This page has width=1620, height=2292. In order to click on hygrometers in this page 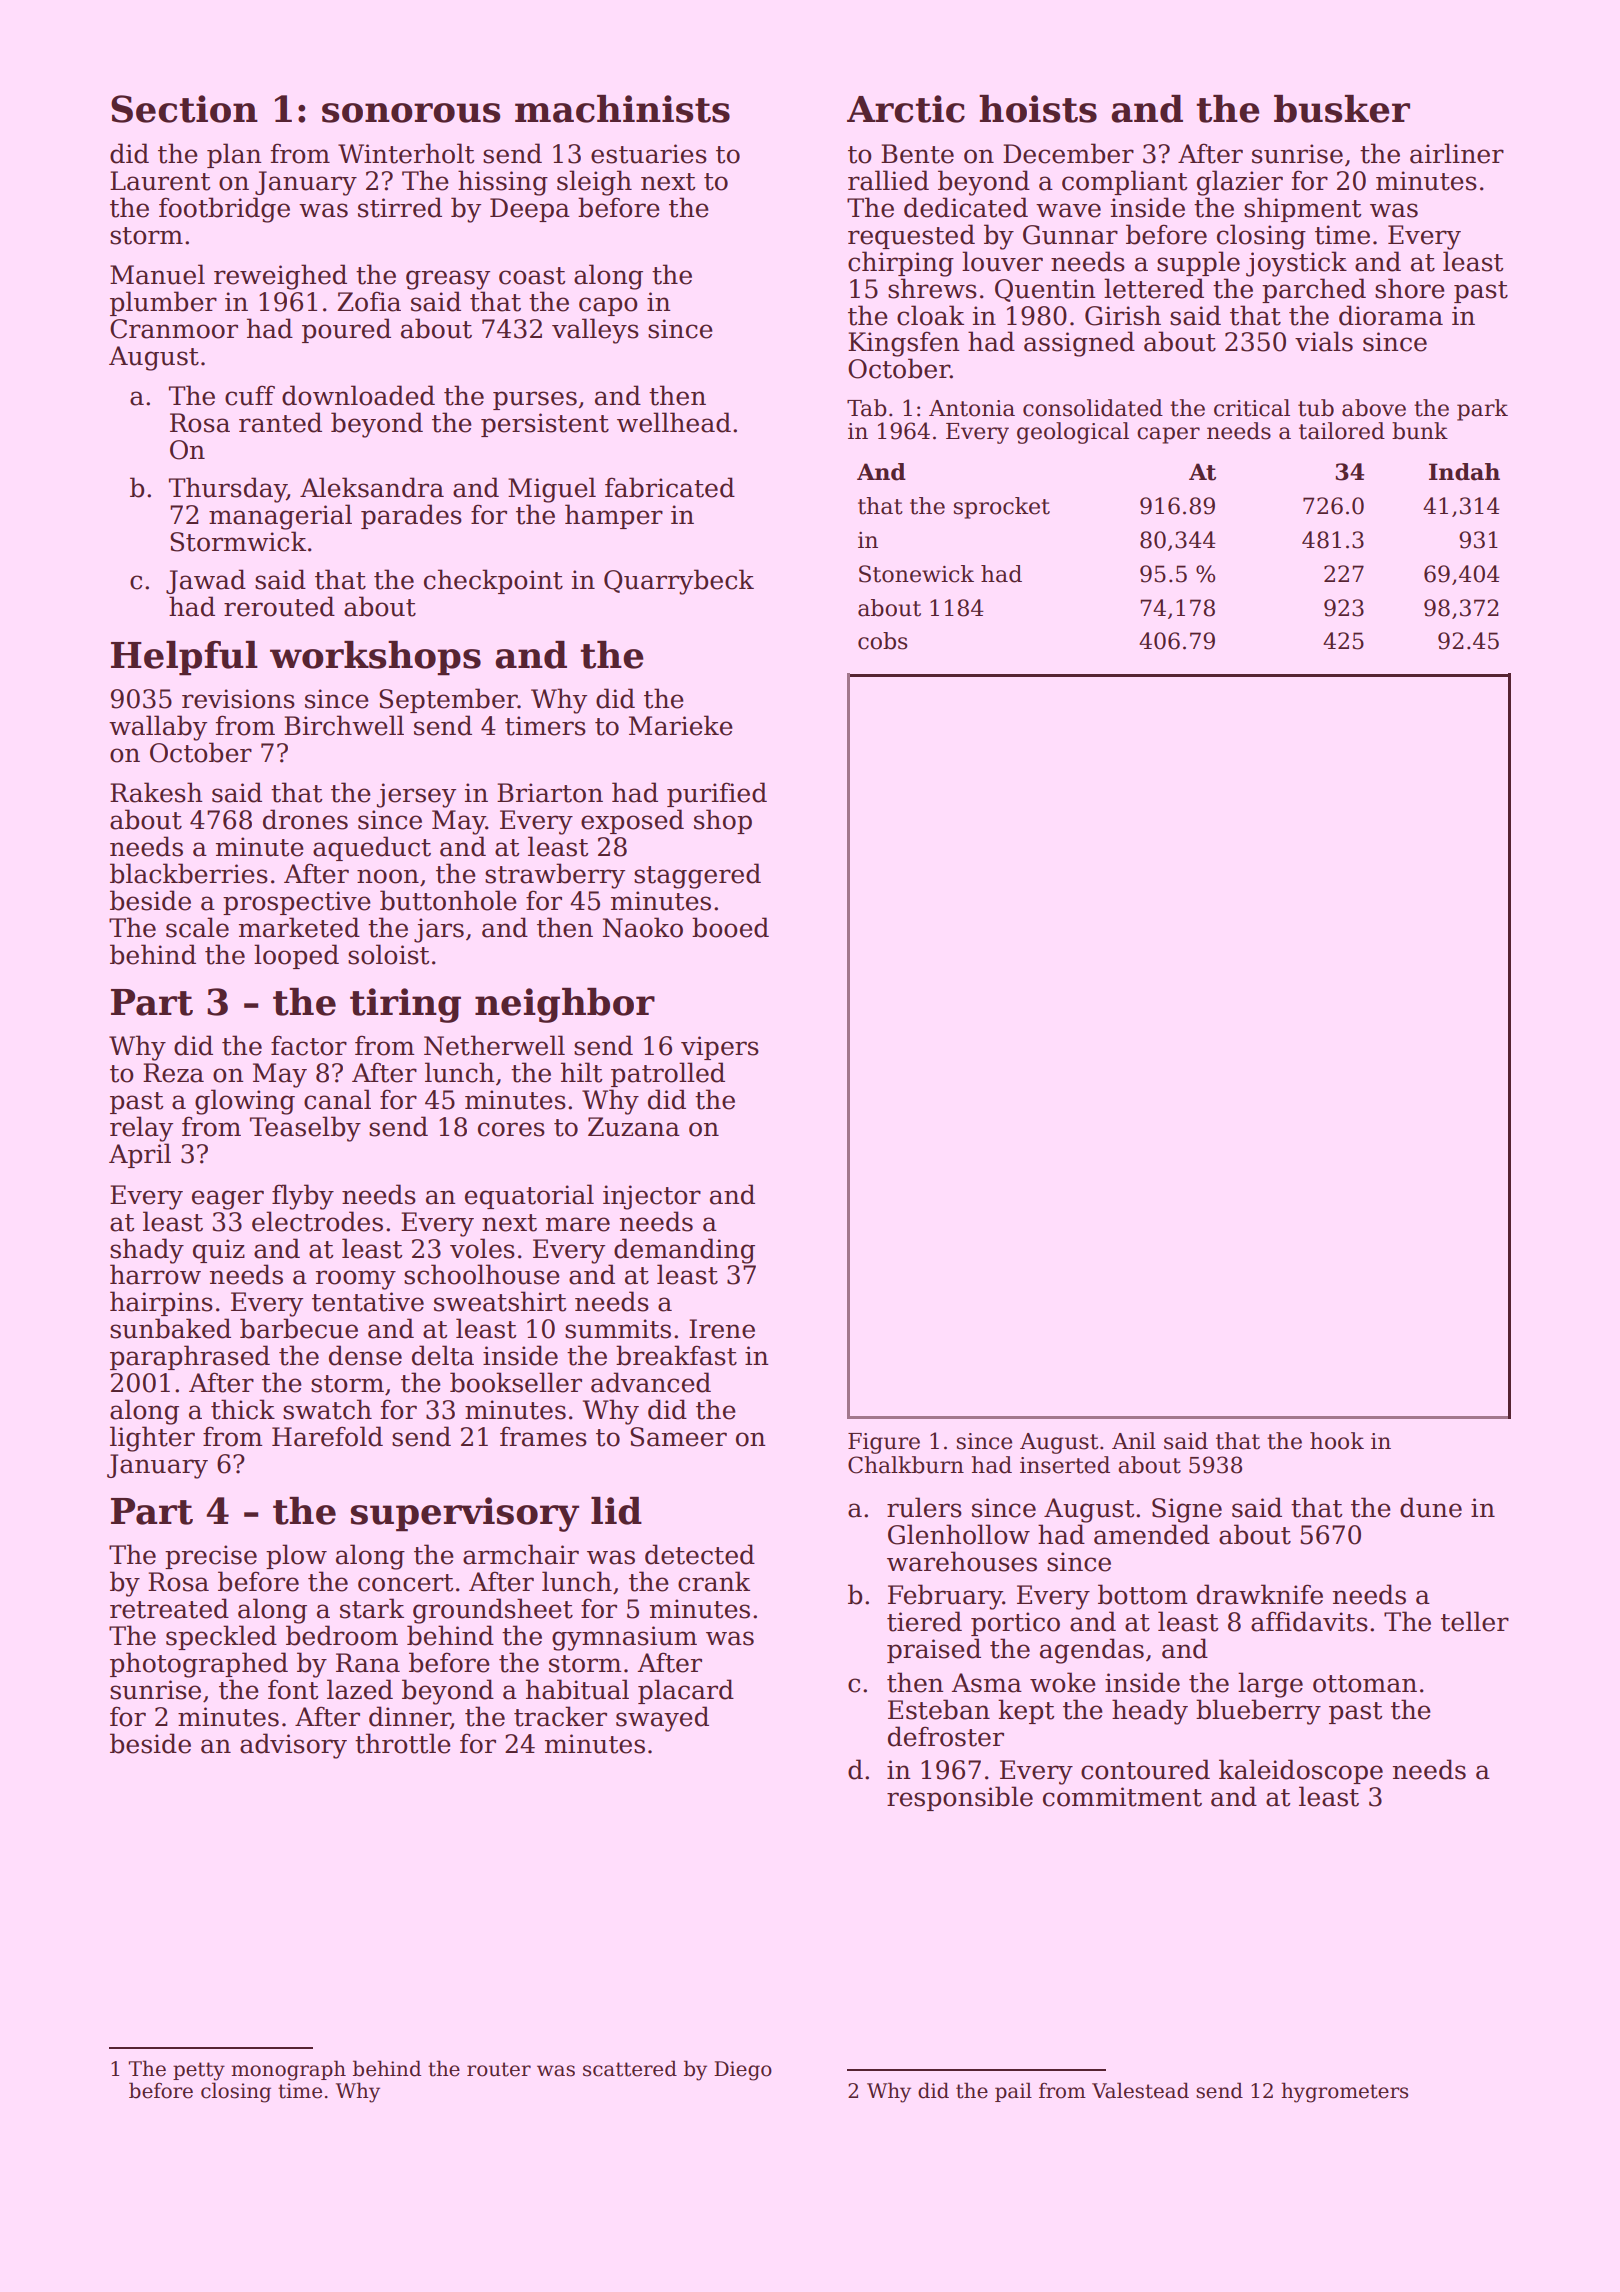, I will do `click(1344, 2092)`.
